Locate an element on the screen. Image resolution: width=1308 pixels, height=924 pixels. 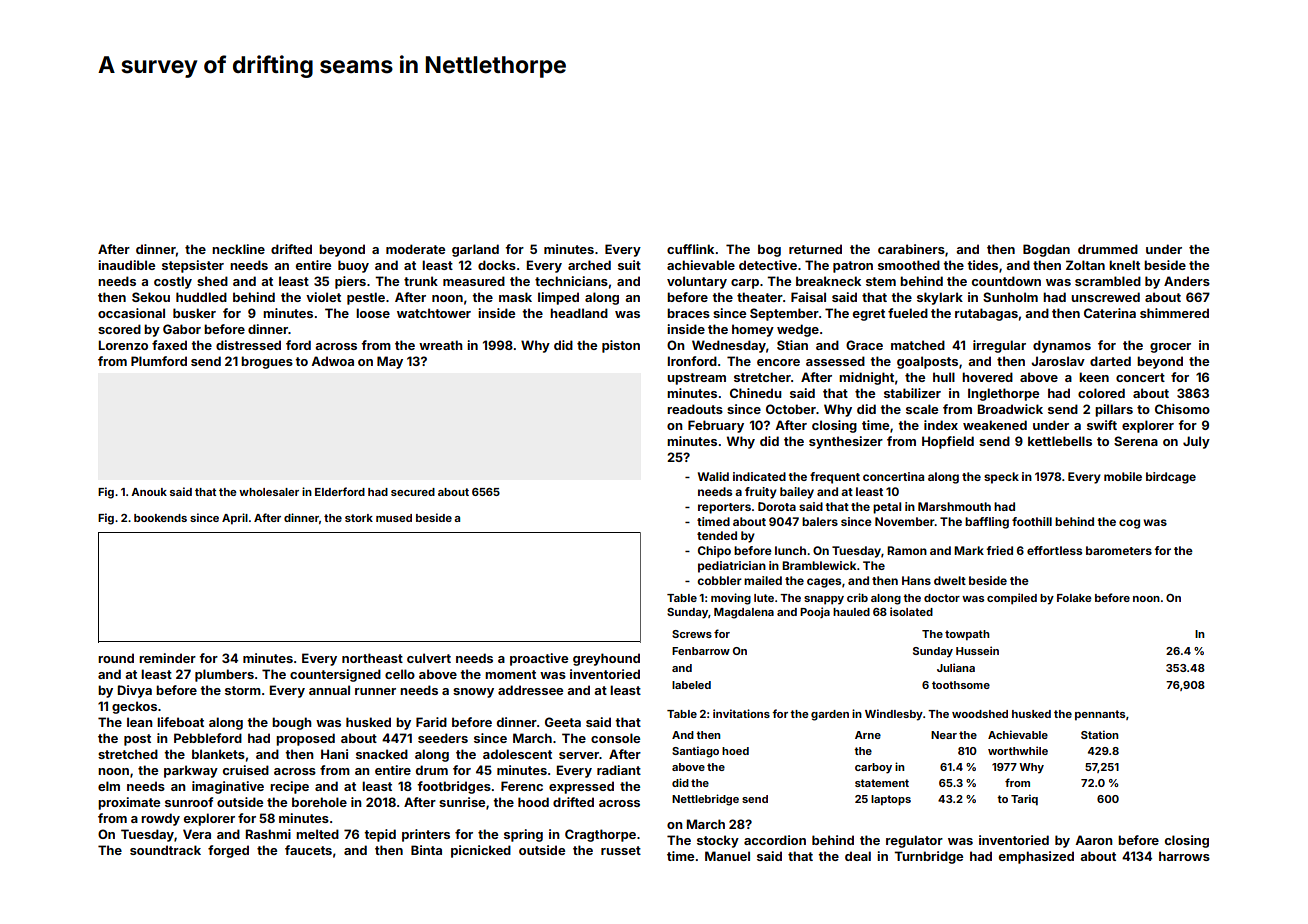
carabiners is located at coordinates (911, 249).
